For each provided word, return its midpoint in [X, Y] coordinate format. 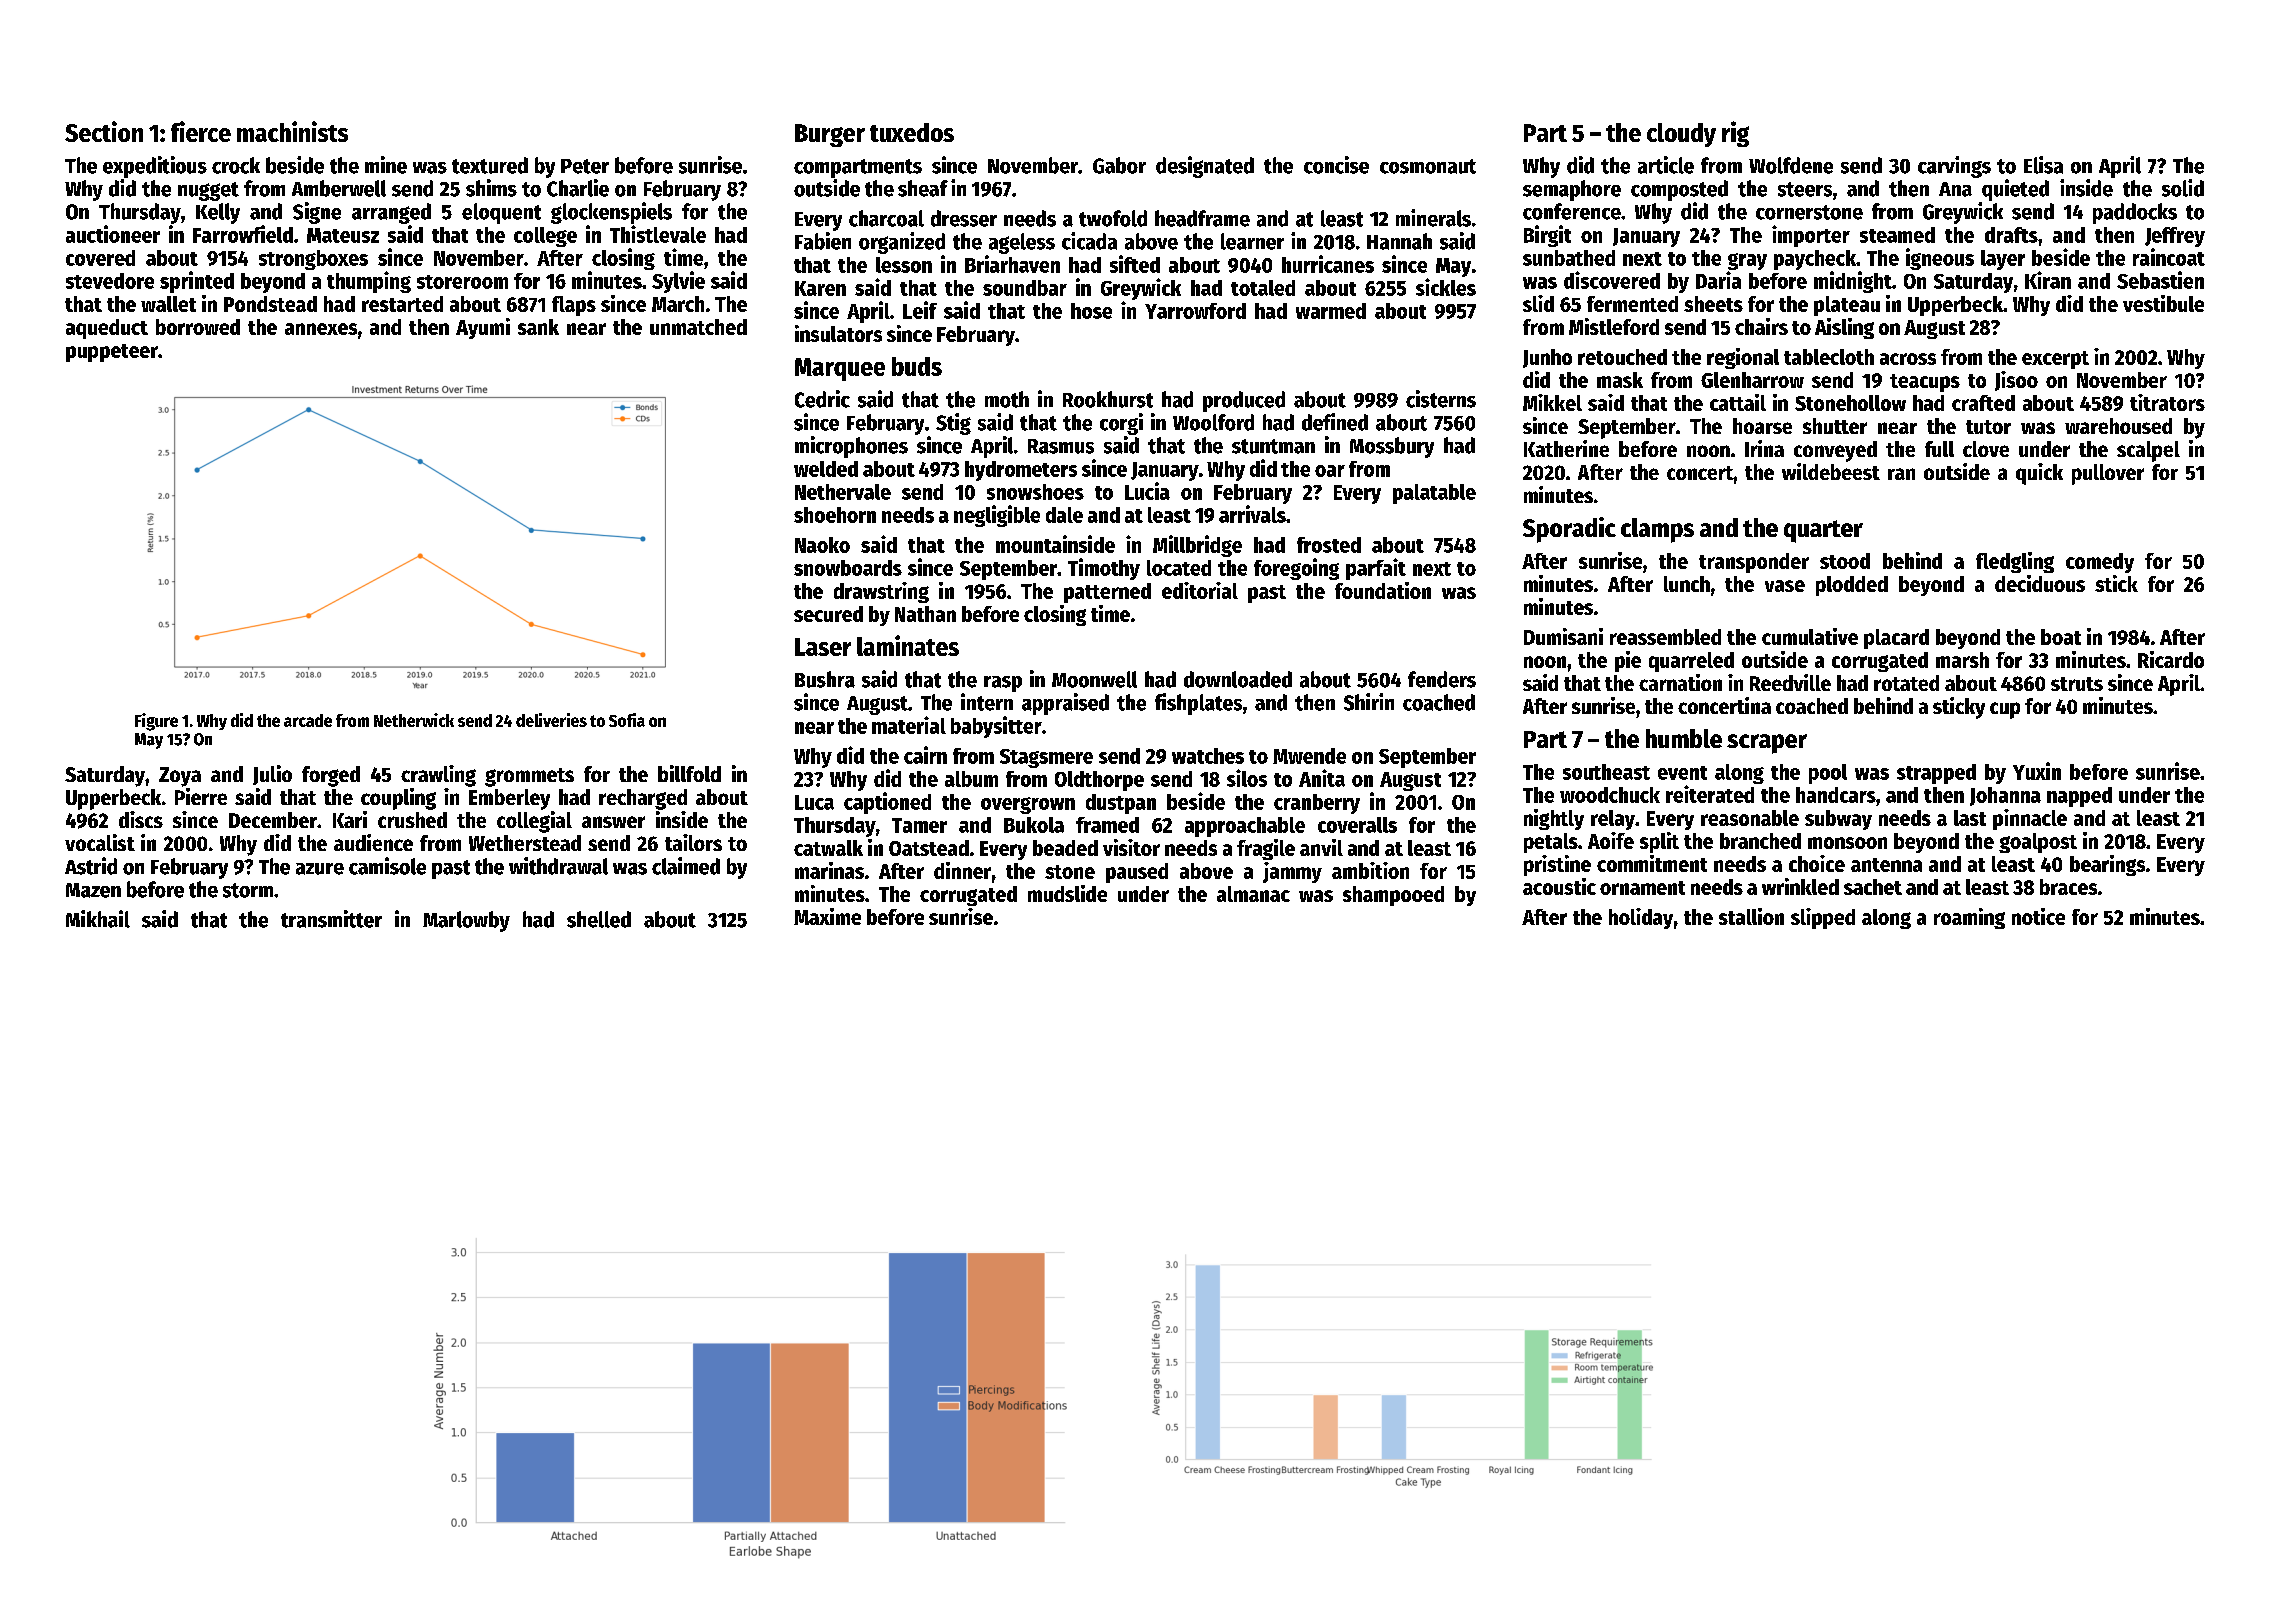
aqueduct [107, 329]
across [1908, 359]
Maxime [827, 916]
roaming [1969, 918]
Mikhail [98, 919]
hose [1091, 311]
